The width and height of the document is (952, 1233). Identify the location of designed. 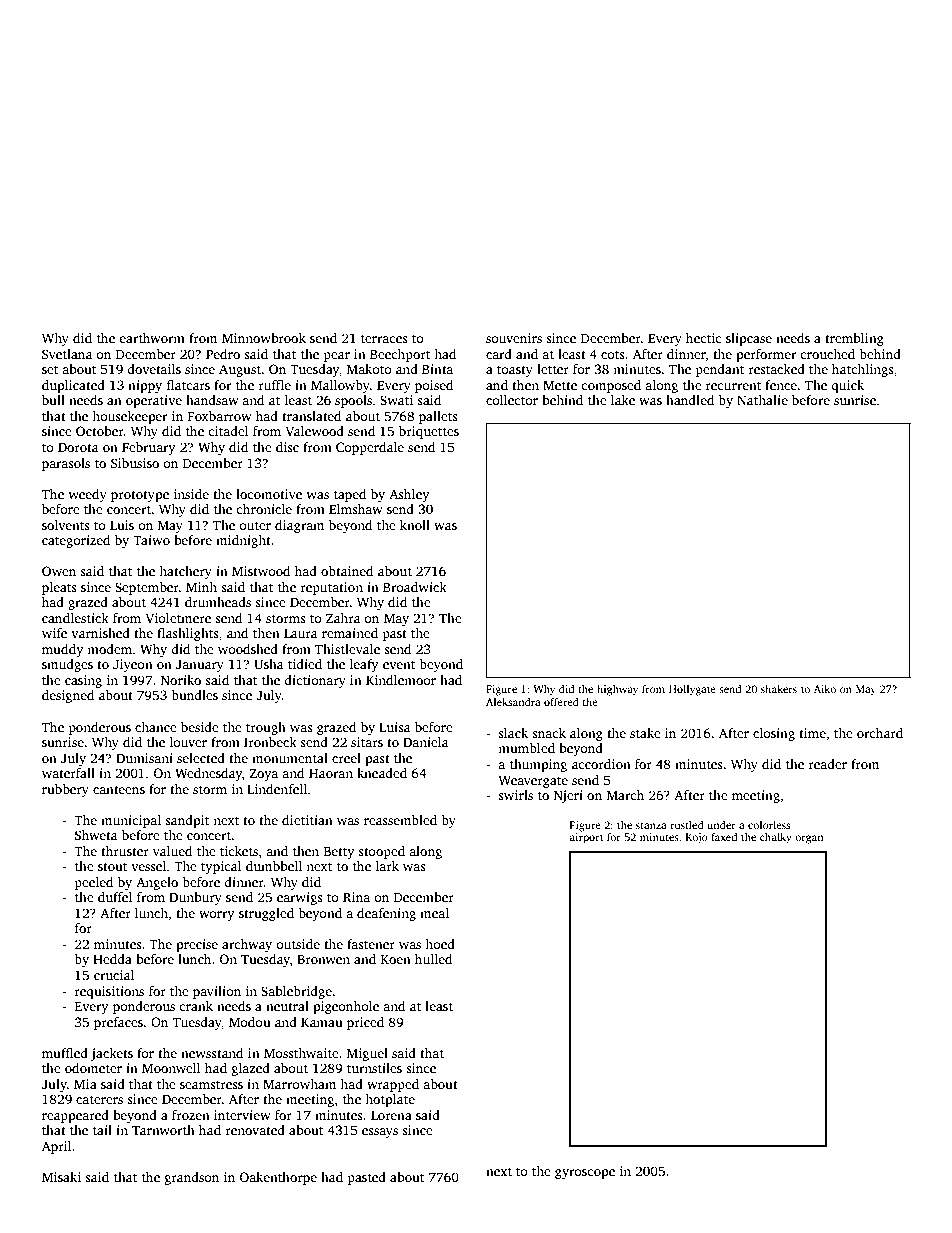
(68, 696).
